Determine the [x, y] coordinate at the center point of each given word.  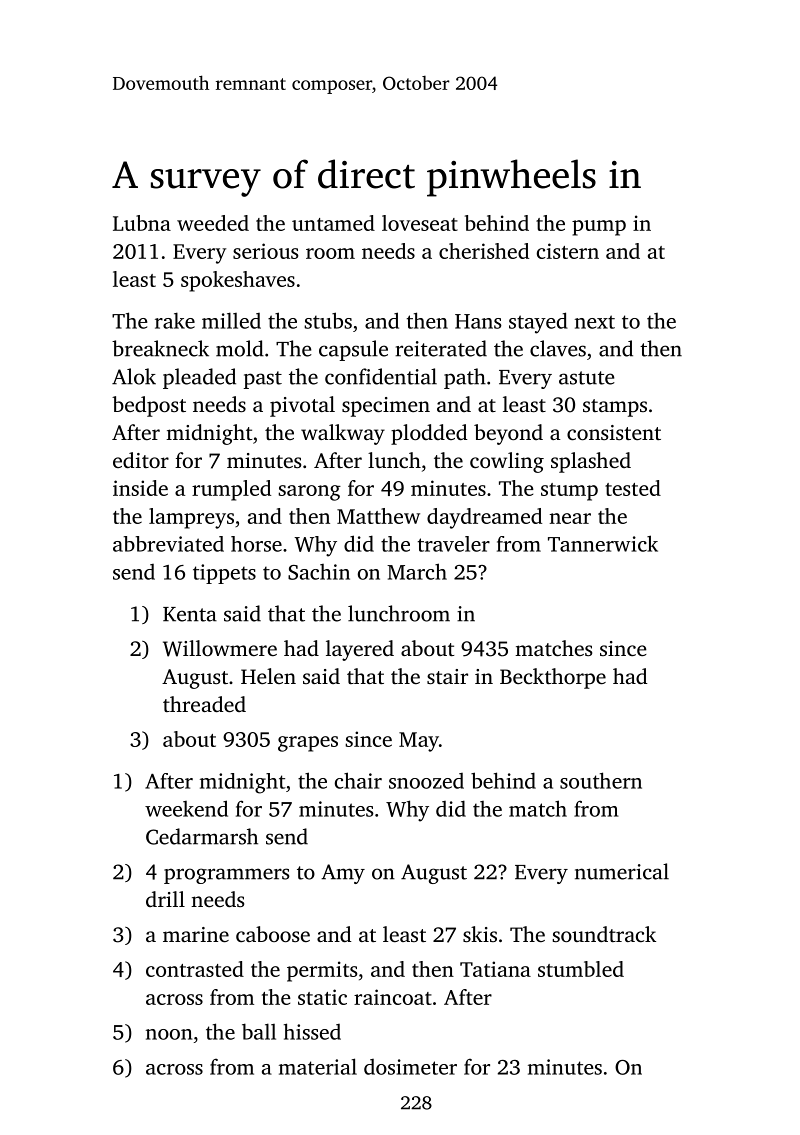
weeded [213, 223]
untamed [333, 223]
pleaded [199, 378]
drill [165, 899]
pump [599, 228]
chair [358, 780]
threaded [204, 704]
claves [558, 348]
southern [601, 780]
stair [447, 676]
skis [480, 934]
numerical [622, 871]
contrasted [195, 969]
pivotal [302, 406]
